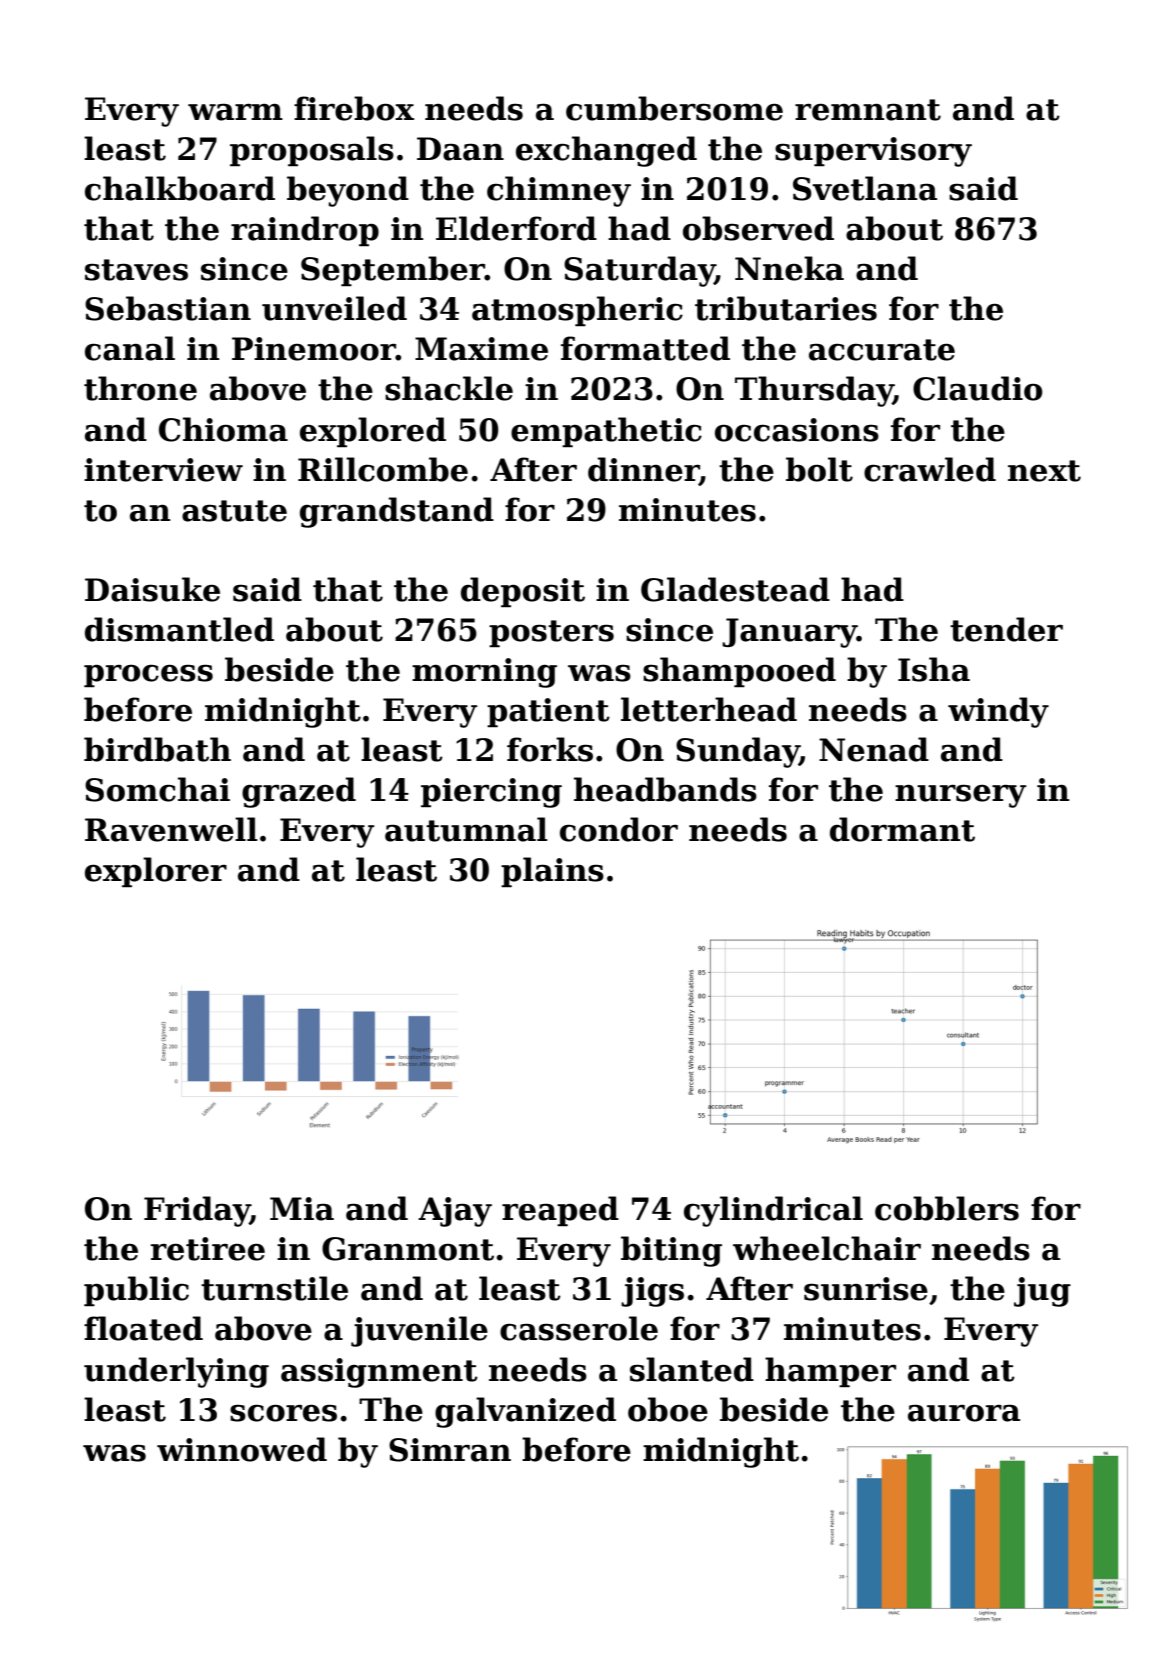  Describe the element at coordinates (354, 108) in the image. I see `firebox` at that location.
